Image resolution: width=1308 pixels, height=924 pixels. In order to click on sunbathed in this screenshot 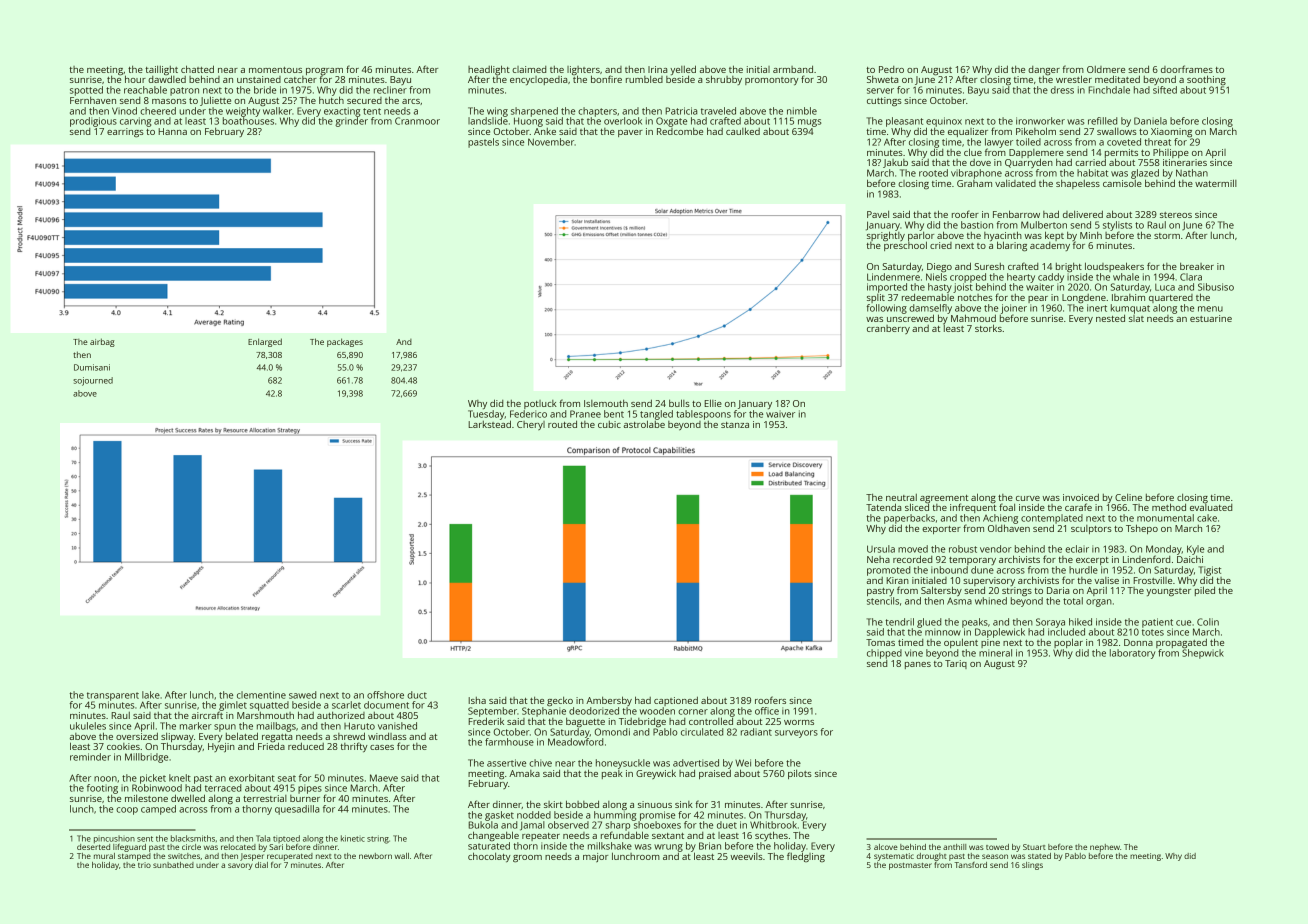, I will do `click(173, 865)`.
